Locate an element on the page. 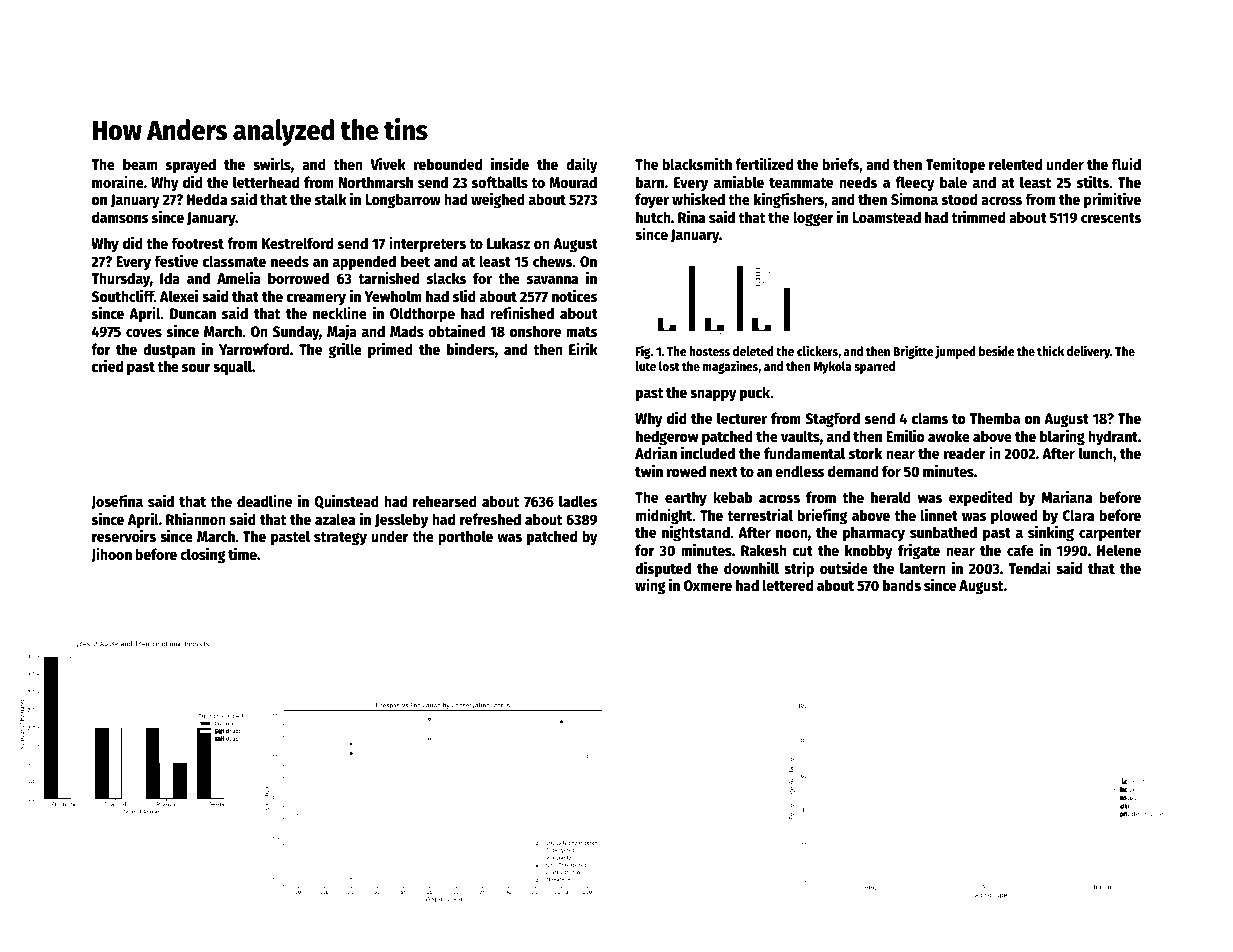  clams is located at coordinates (930, 418).
